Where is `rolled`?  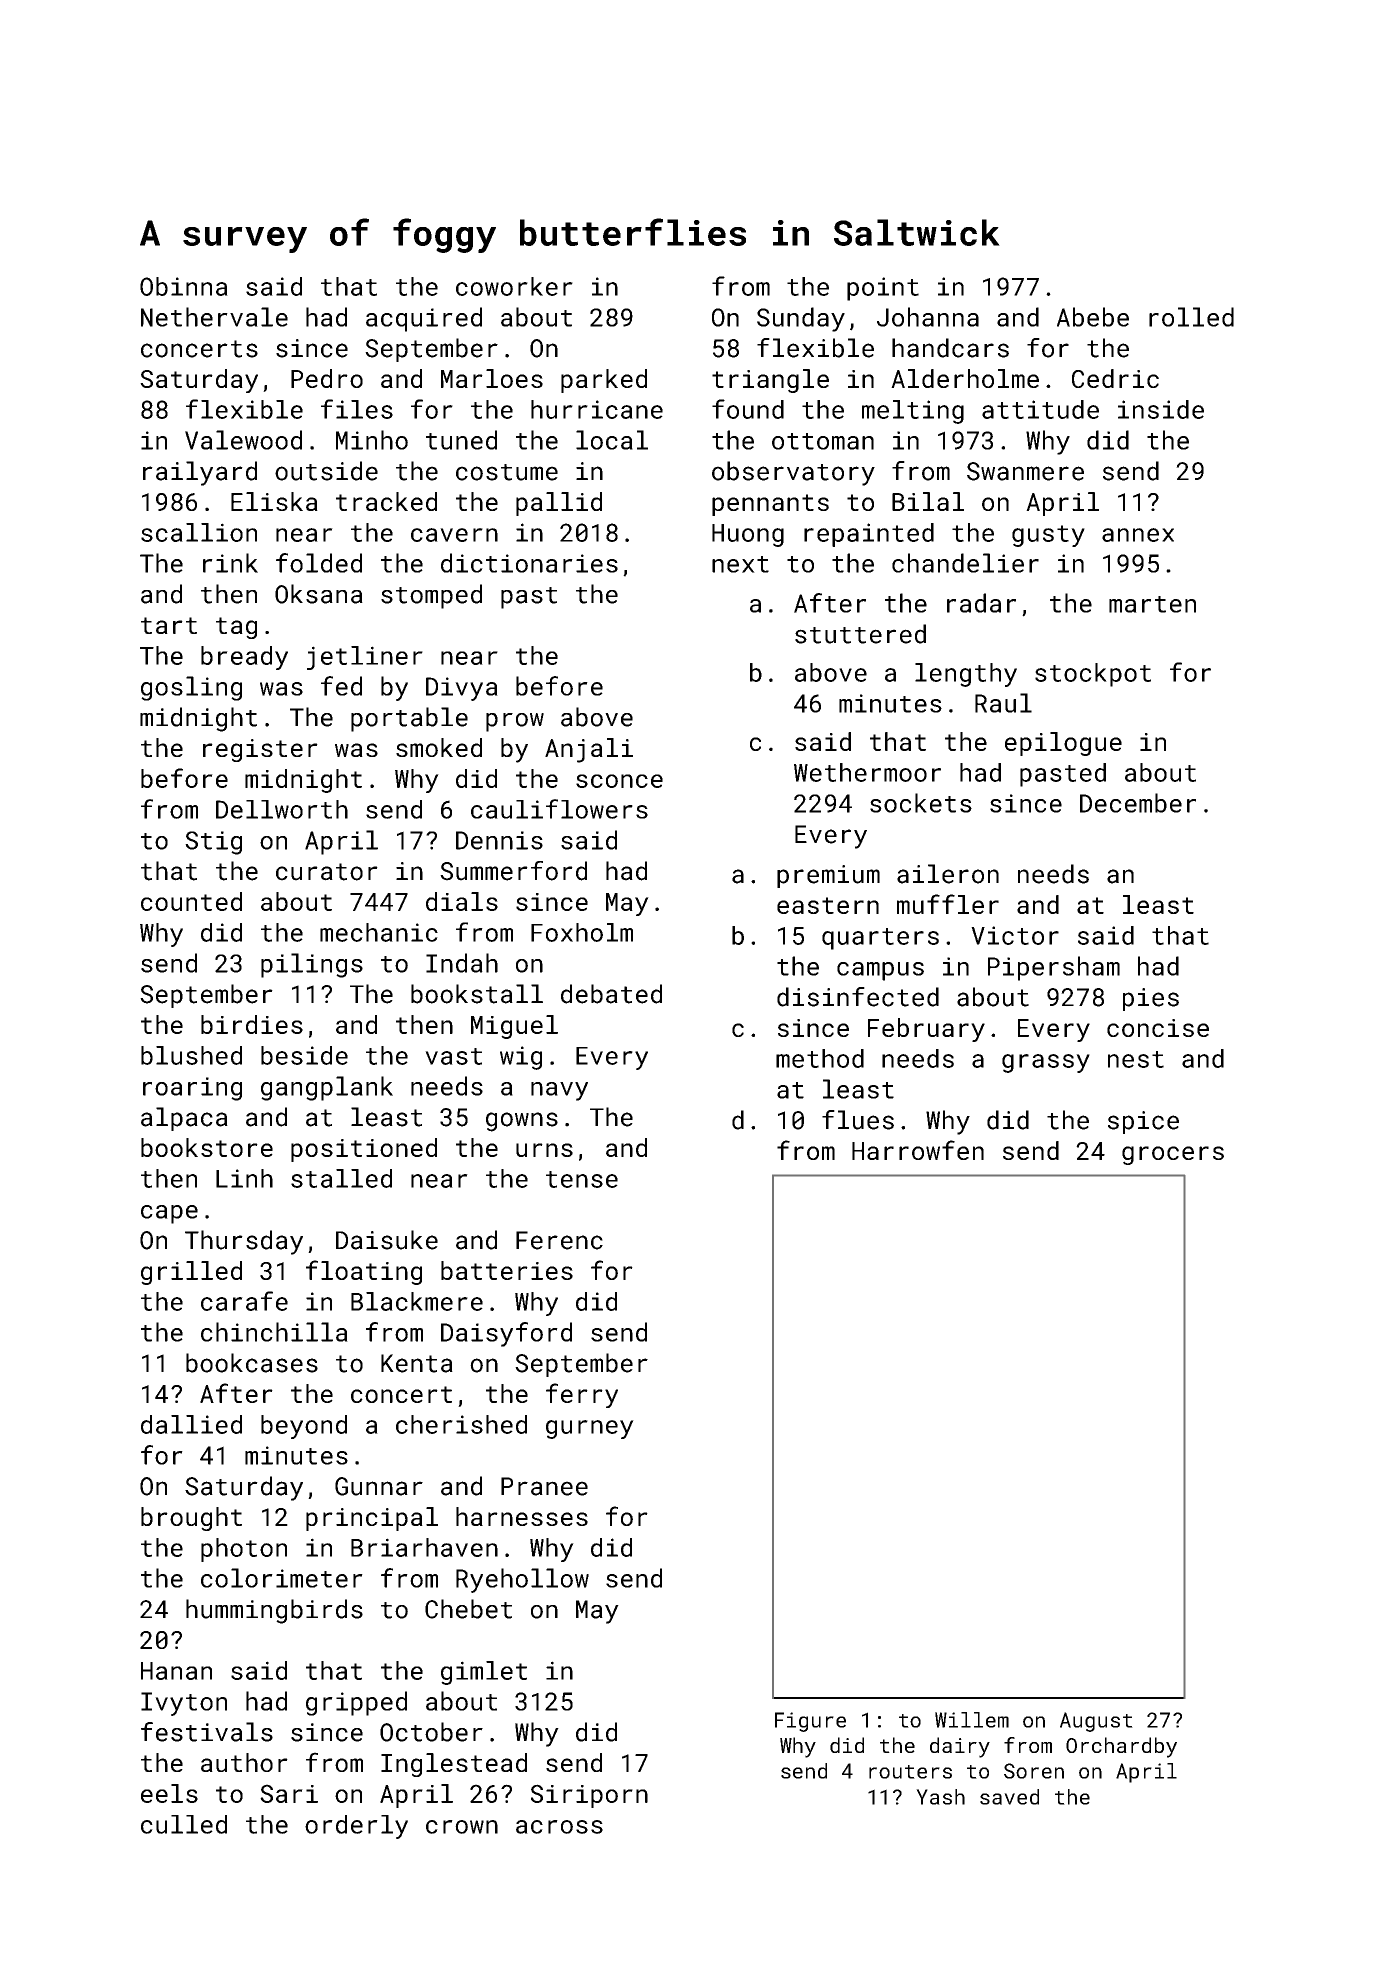
rolled is located at coordinates (1191, 317).
